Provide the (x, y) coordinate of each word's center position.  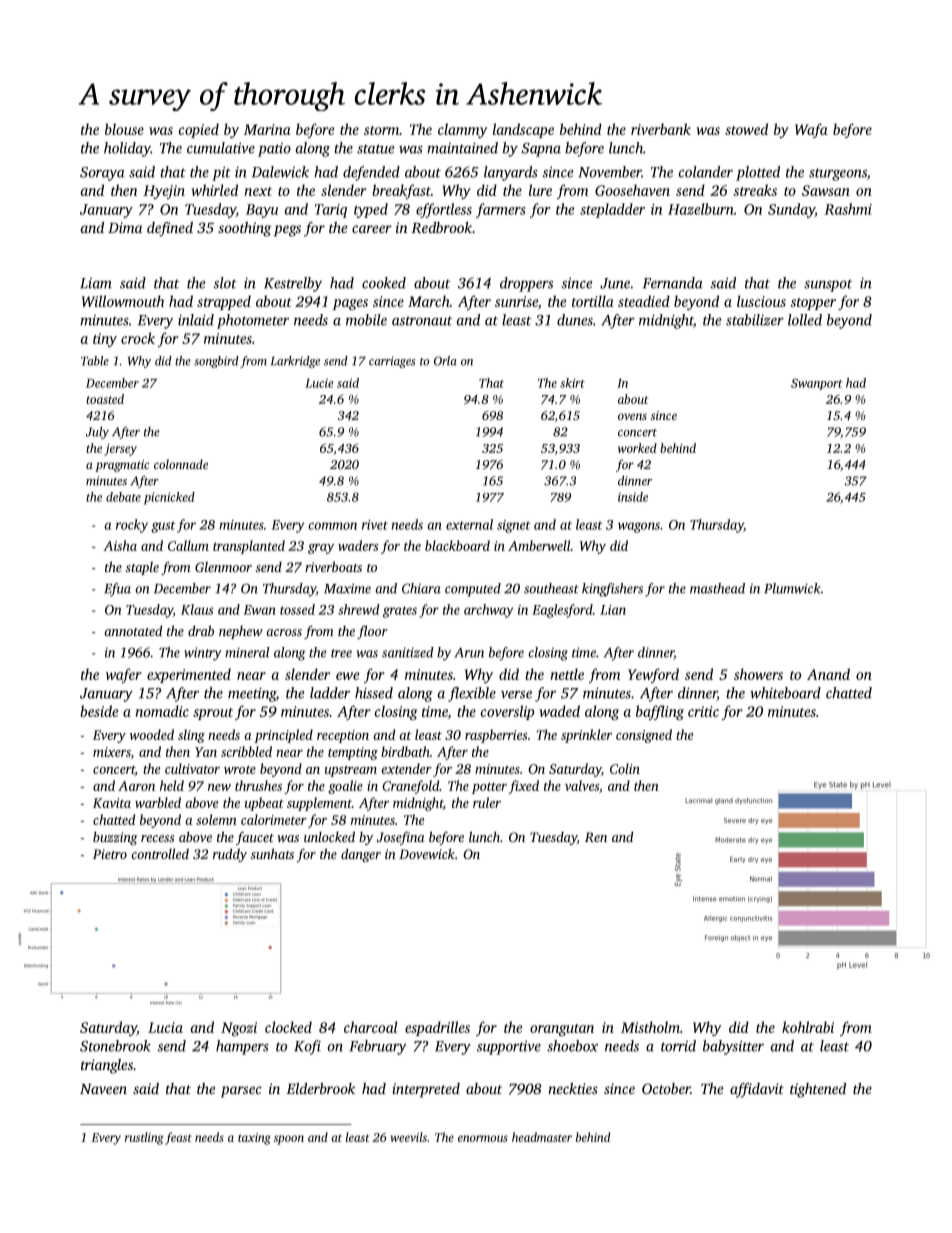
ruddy (230, 855)
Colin (625, 768)
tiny (105, 340)
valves (582, 785)
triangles (107, 1066)
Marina (267, 129)
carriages (392, 362)
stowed (746, 129)
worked (637, 448)
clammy (462, 130)
